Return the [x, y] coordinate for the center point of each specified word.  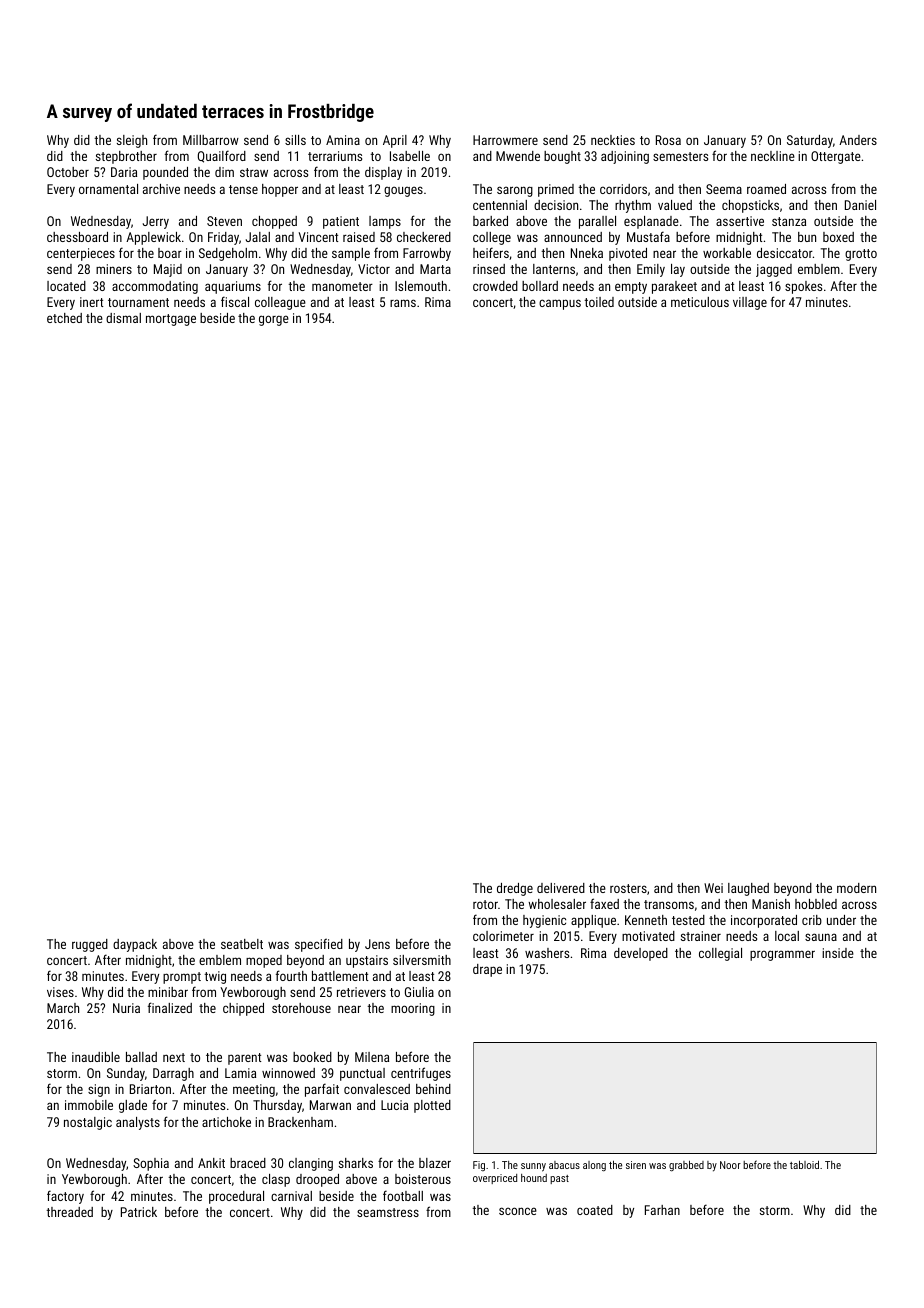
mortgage [171, 320]
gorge [274, 320]
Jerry [156, 222]
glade [133, 1106]
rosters [628, 888]
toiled [599, 302]
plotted [432, 1106]
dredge [515, 889]
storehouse [301, 1008]
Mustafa [648, 236]
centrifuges [421, 1074]
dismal [123, 318]
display [383, 173]
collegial [720, 954]
